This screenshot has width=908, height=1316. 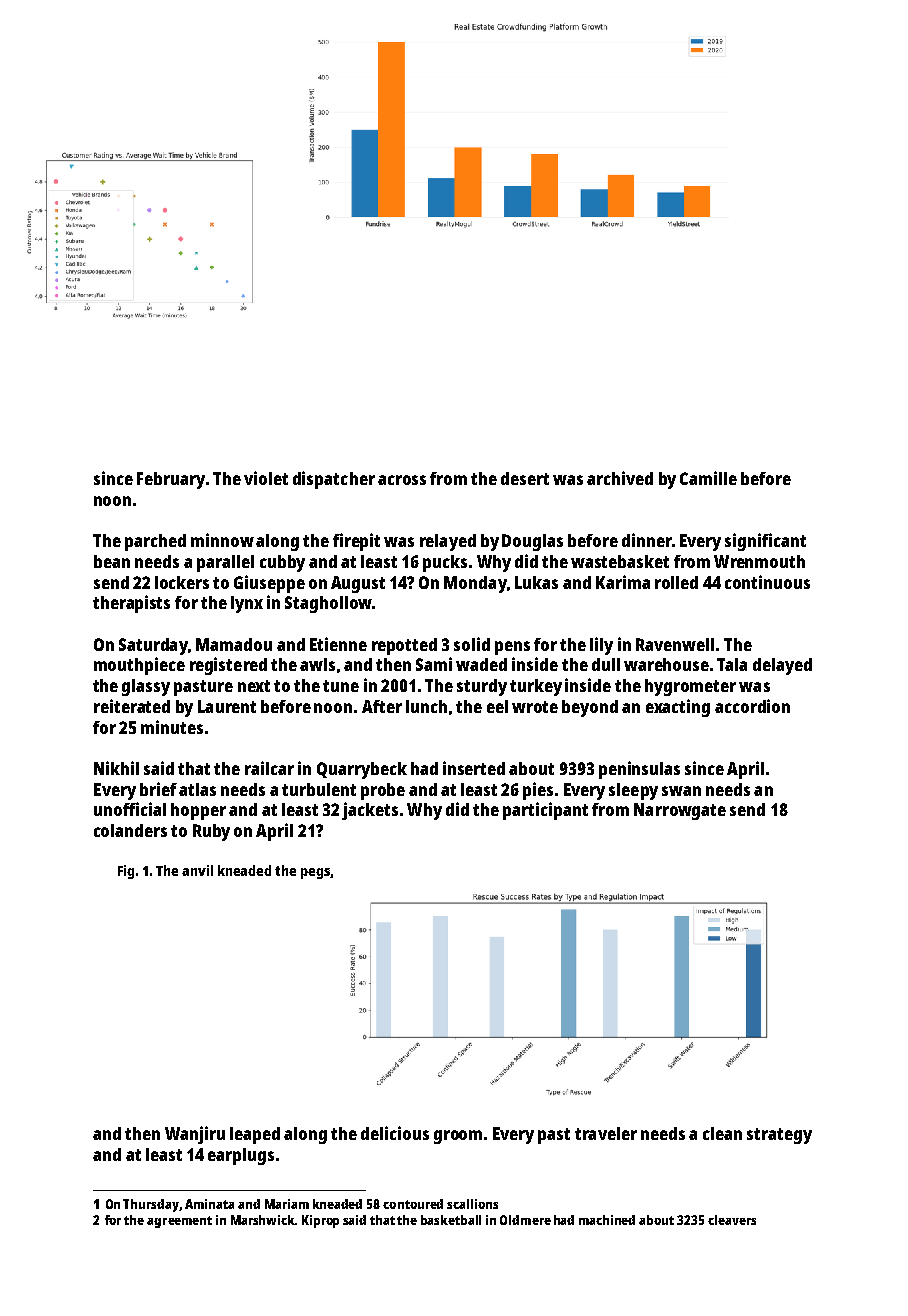 I want to click on colanders, so click(x=130, y=830).
